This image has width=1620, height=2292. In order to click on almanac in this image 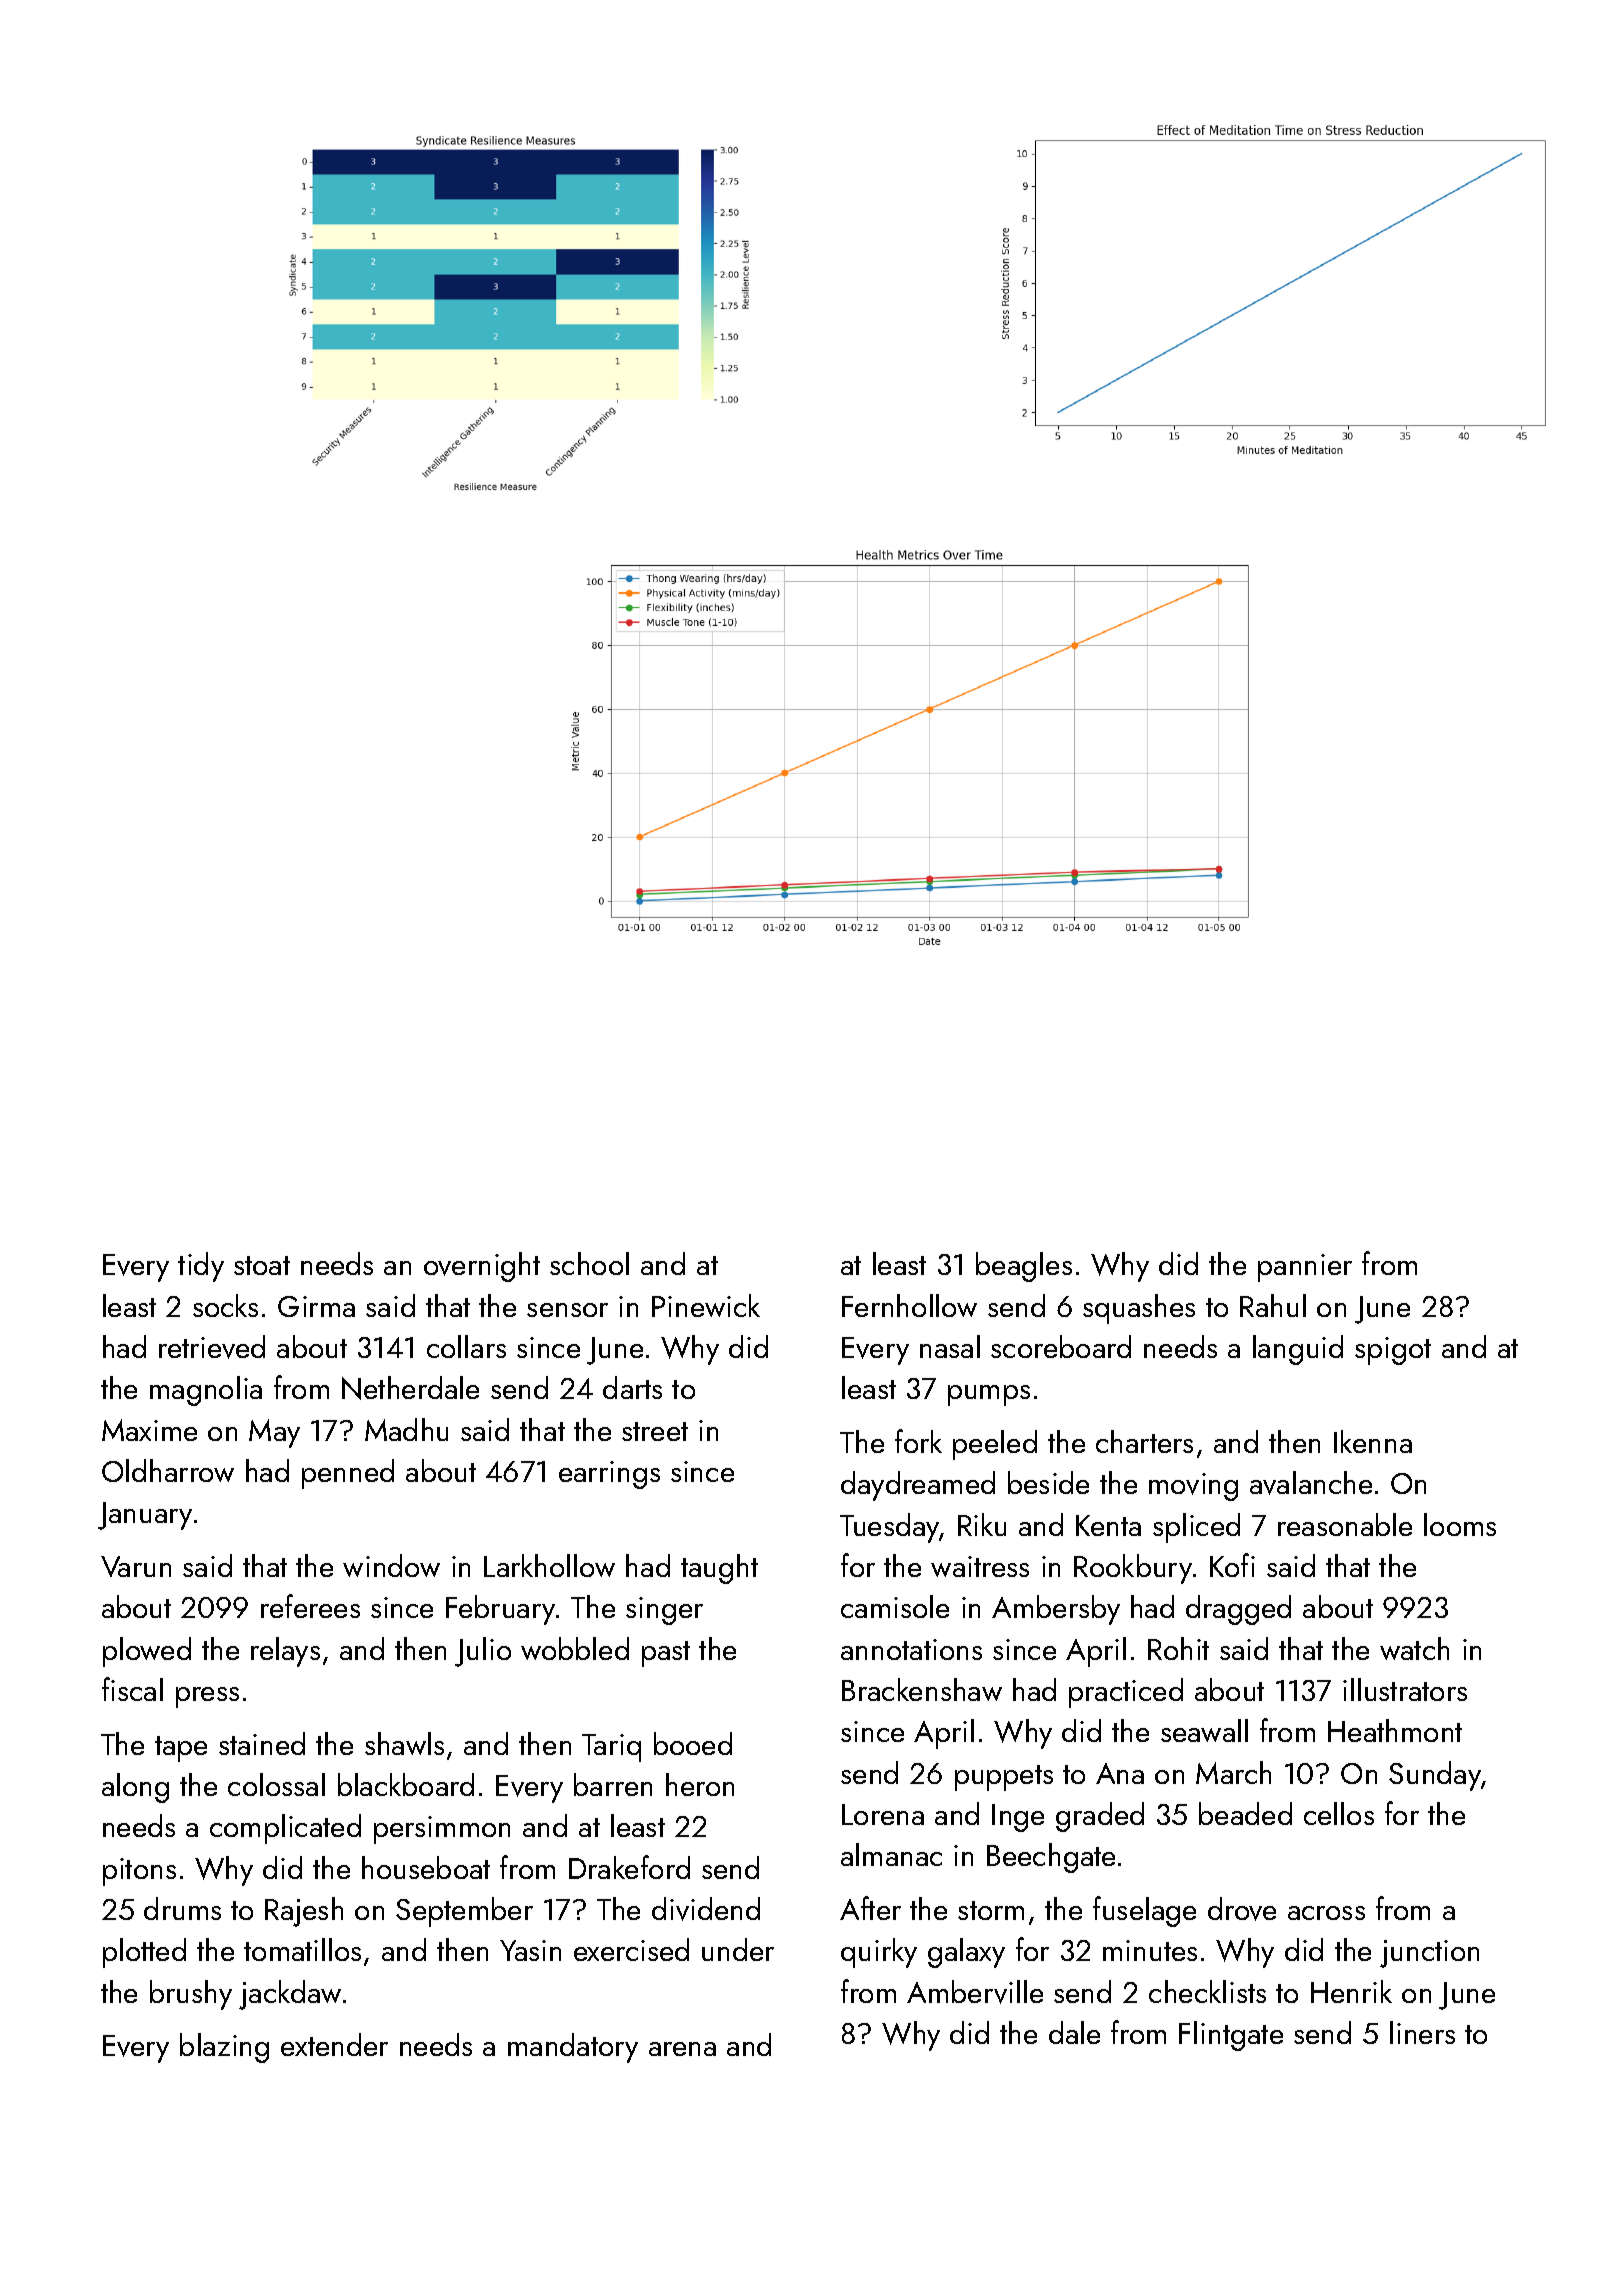, I will do `click(891, 1854)`.
